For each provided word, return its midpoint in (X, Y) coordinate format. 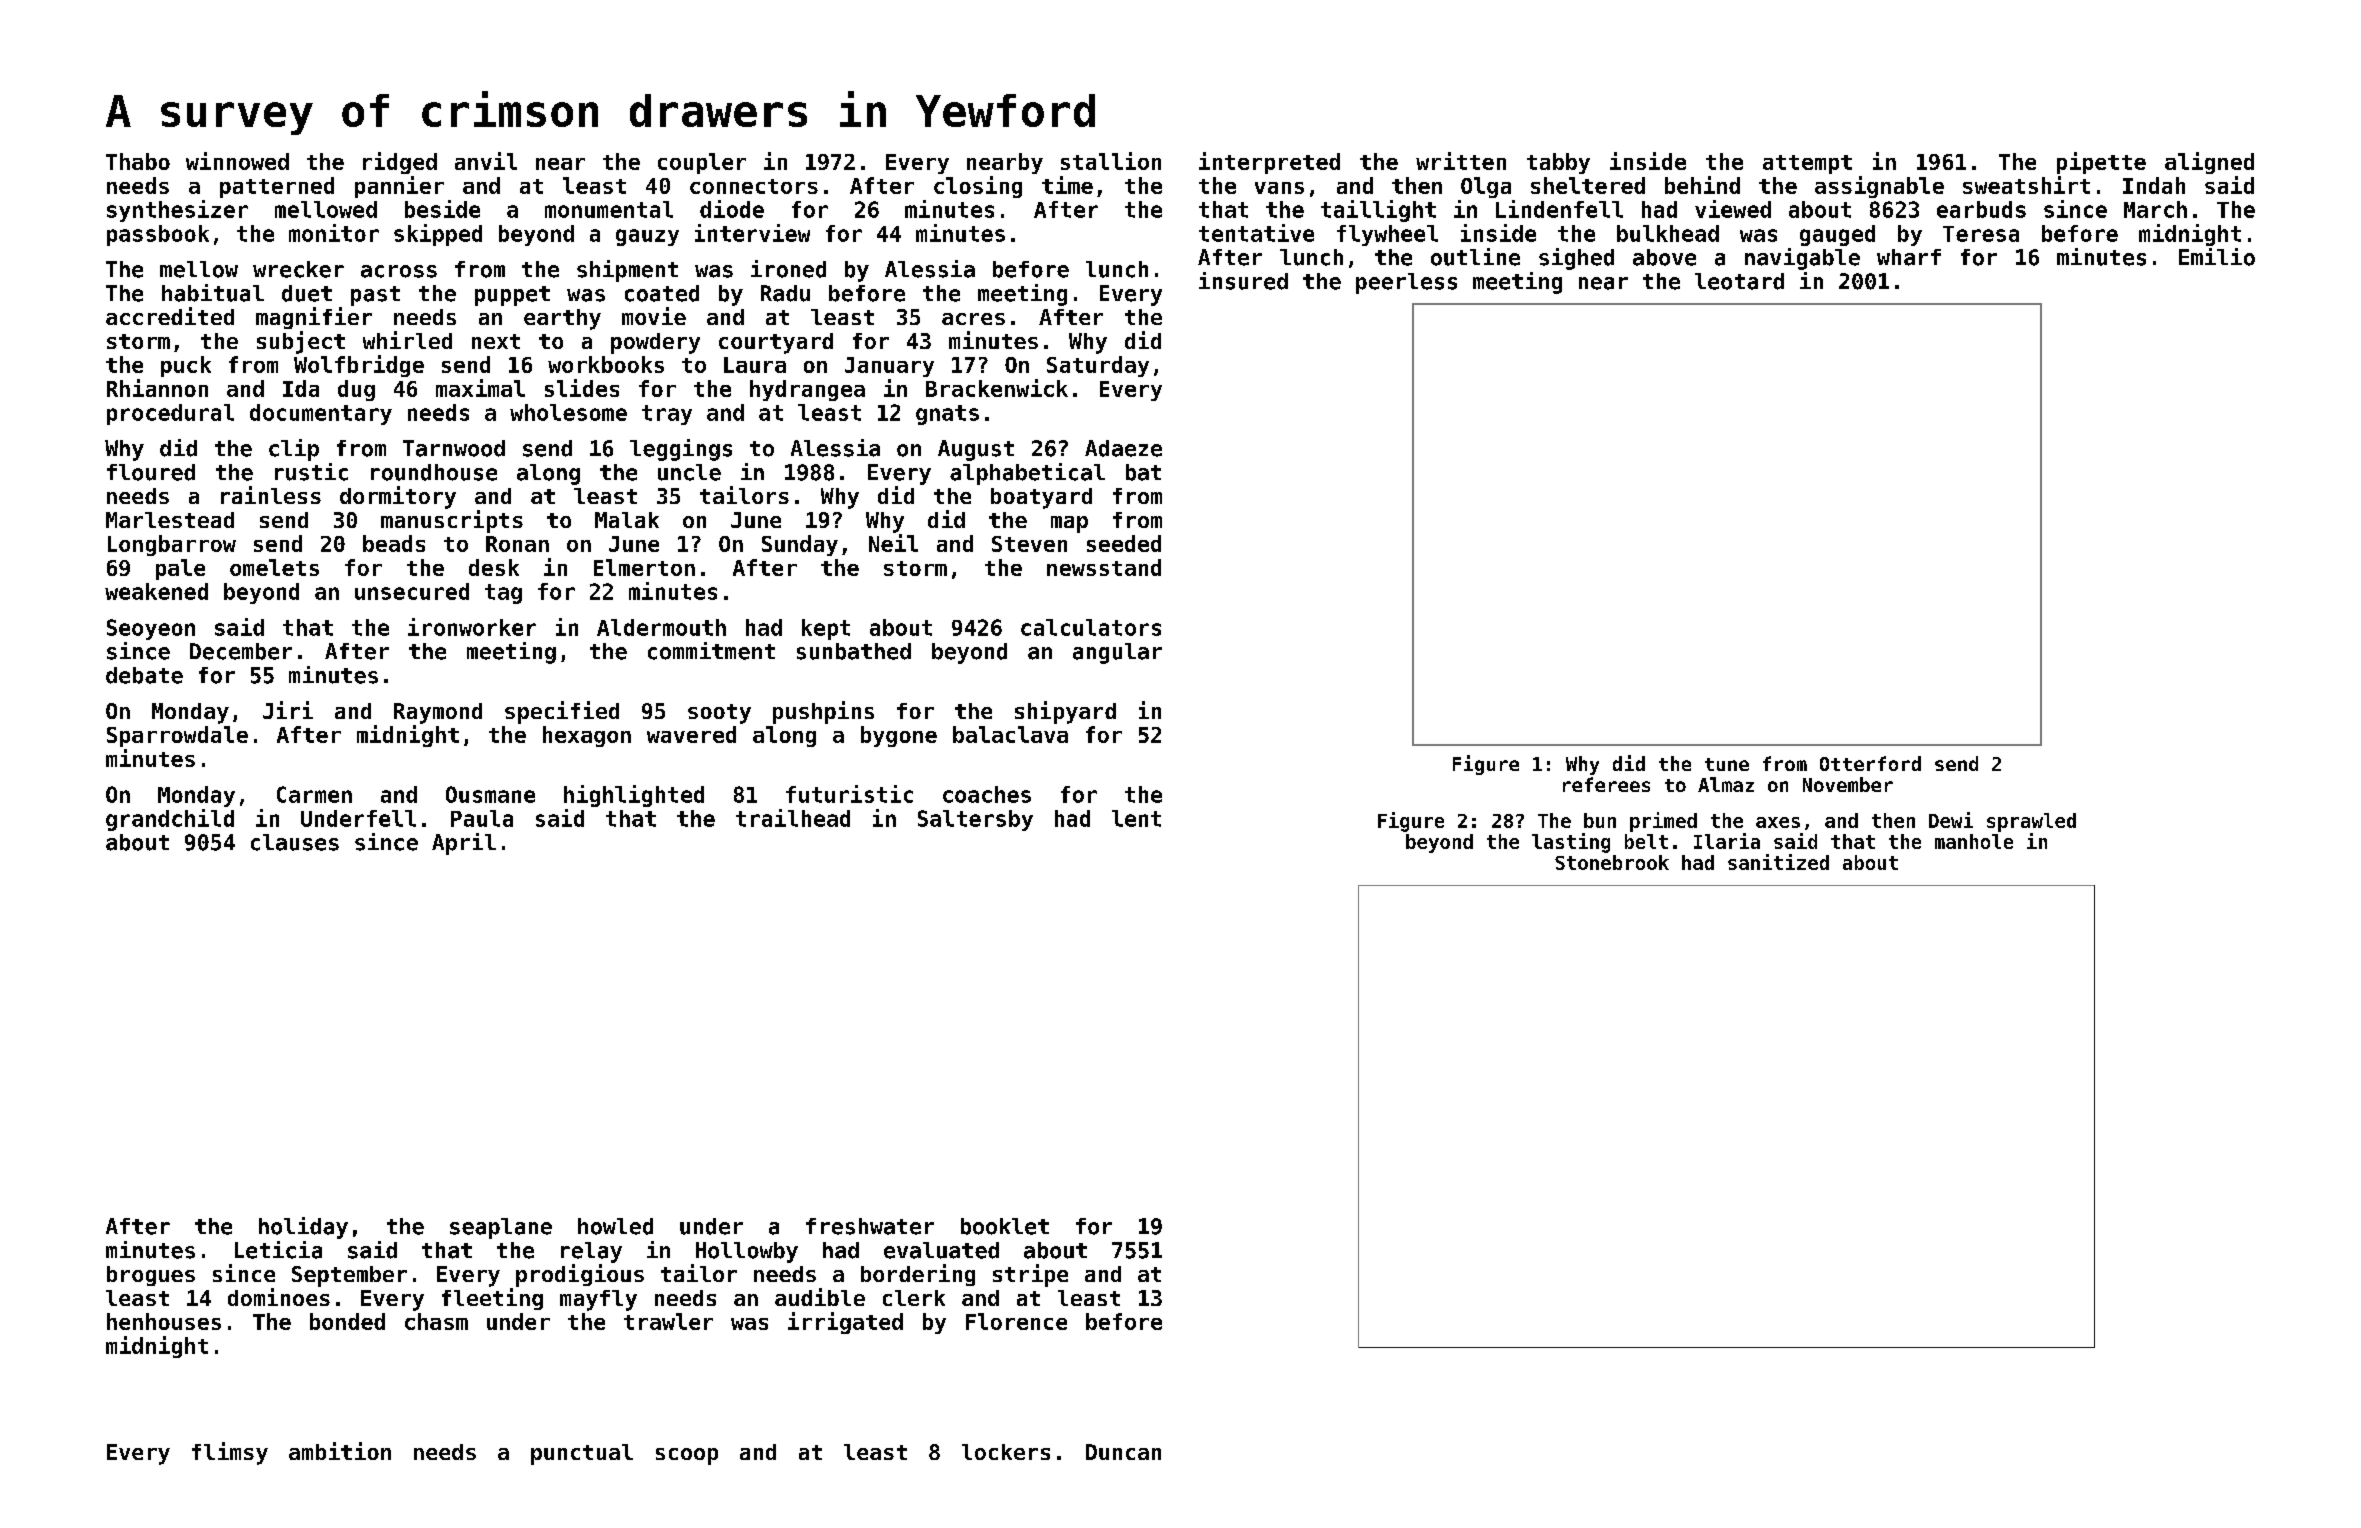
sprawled (2031, 822)
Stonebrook (1612, 862)
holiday (303, 1228)
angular (1117, 653)
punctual (582, 1454)
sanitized (1778, 862)
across (399, 271)
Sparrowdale (177, 736)
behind (1702, 185)
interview (752, 233)
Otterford (1870, 763)
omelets (274, 567)
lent (1136, 818)
